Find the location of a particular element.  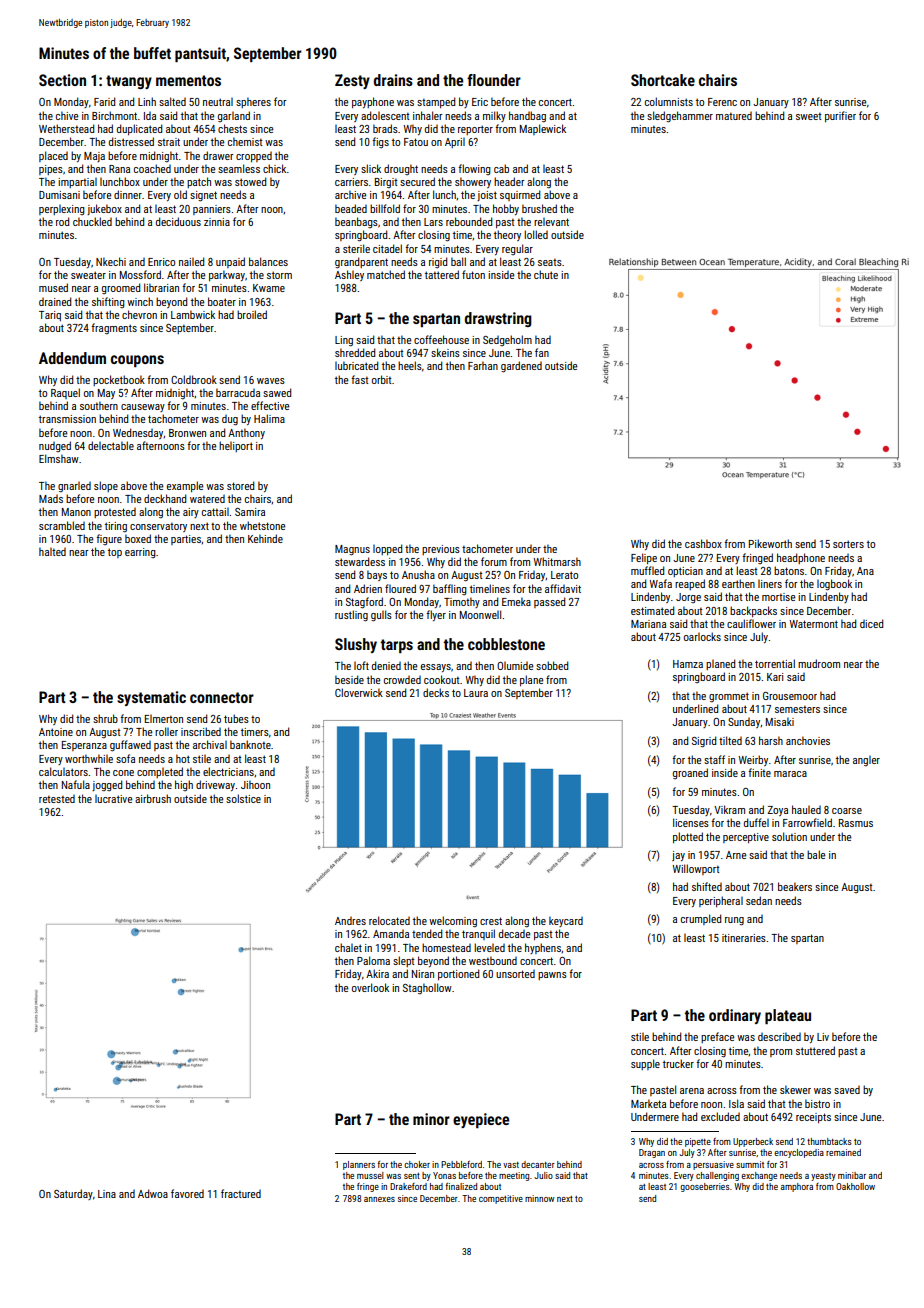

Adrien is located at coordinates (368, 588).
